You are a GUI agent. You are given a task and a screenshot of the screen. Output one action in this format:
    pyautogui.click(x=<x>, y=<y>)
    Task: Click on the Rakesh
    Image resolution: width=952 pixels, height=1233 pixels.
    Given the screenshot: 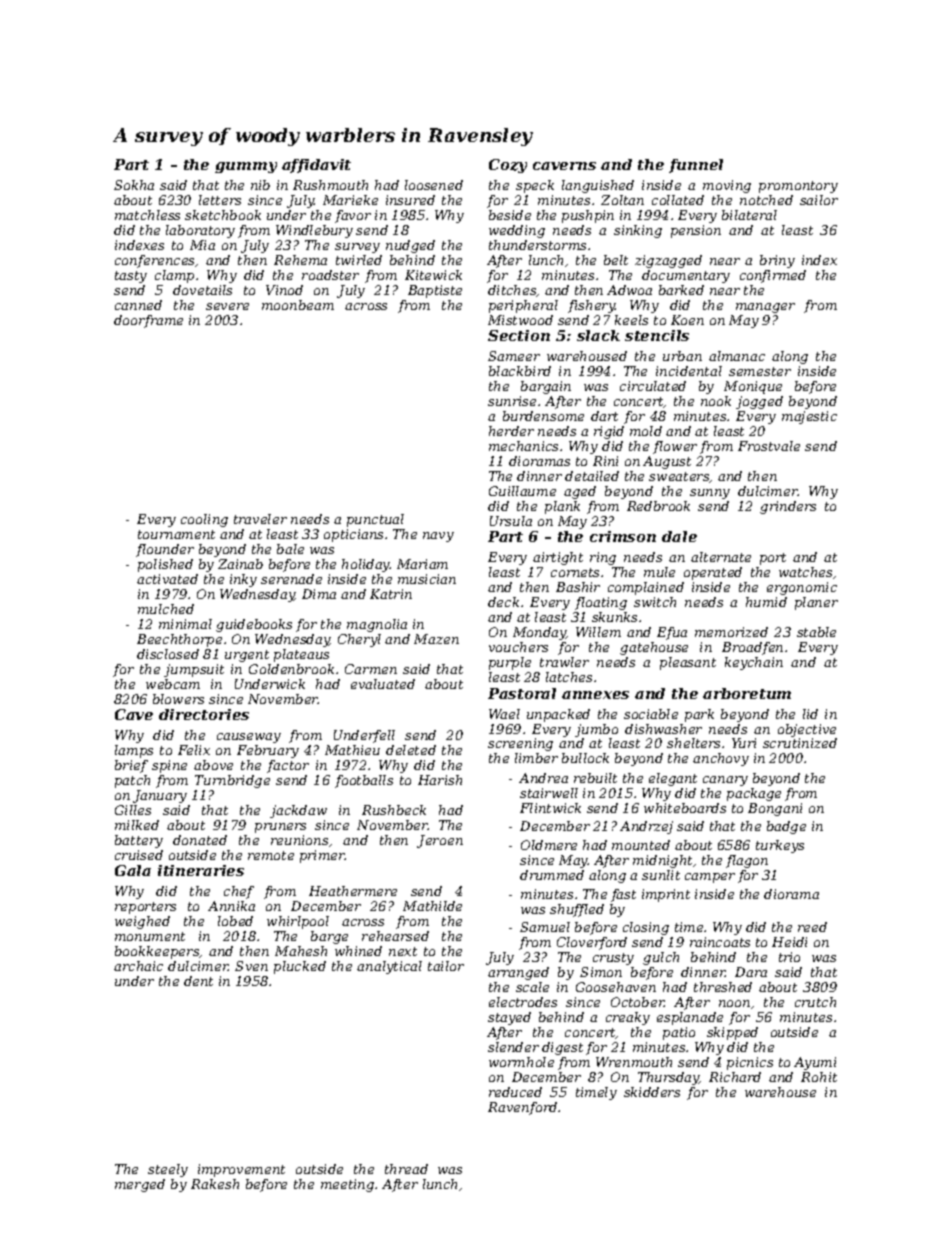 What is the action you would take?
    pyautogui.click(x=215, y=1184)
